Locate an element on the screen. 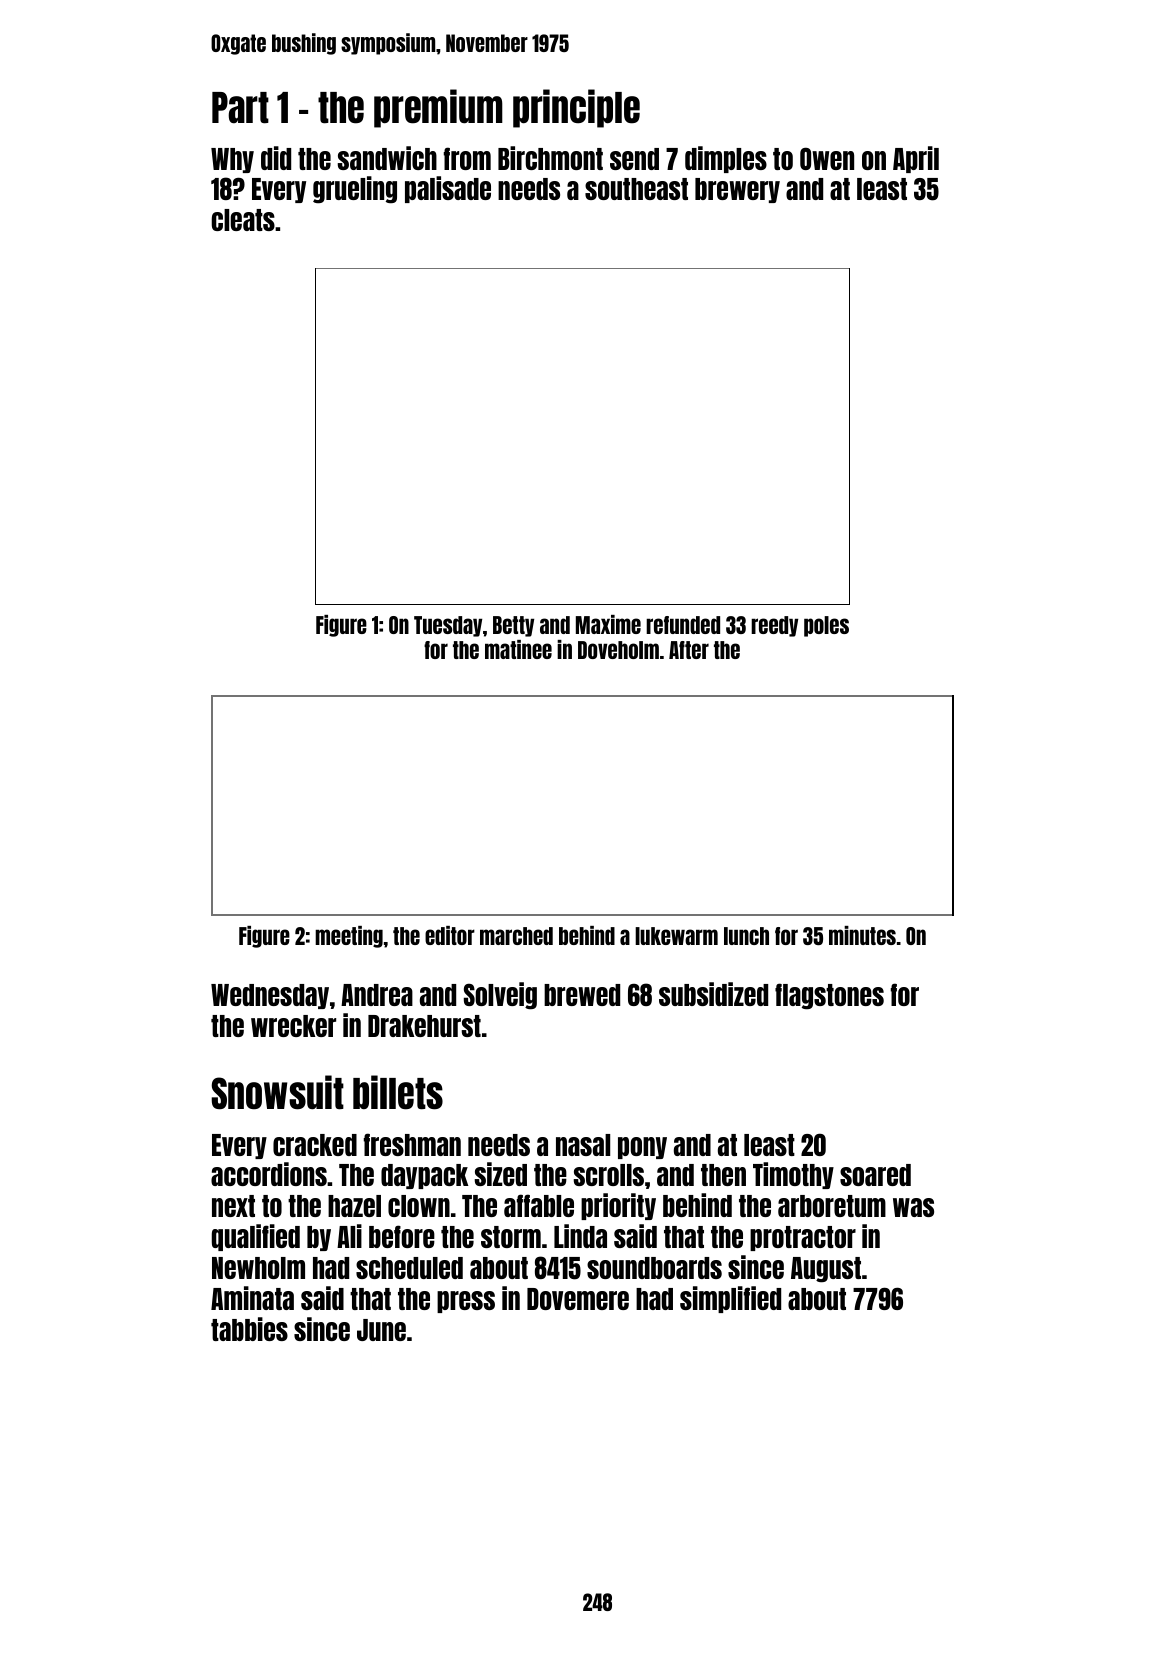 The width and height of the screenshot is (1165, 1654). from is located at coordinates (467, 158).
